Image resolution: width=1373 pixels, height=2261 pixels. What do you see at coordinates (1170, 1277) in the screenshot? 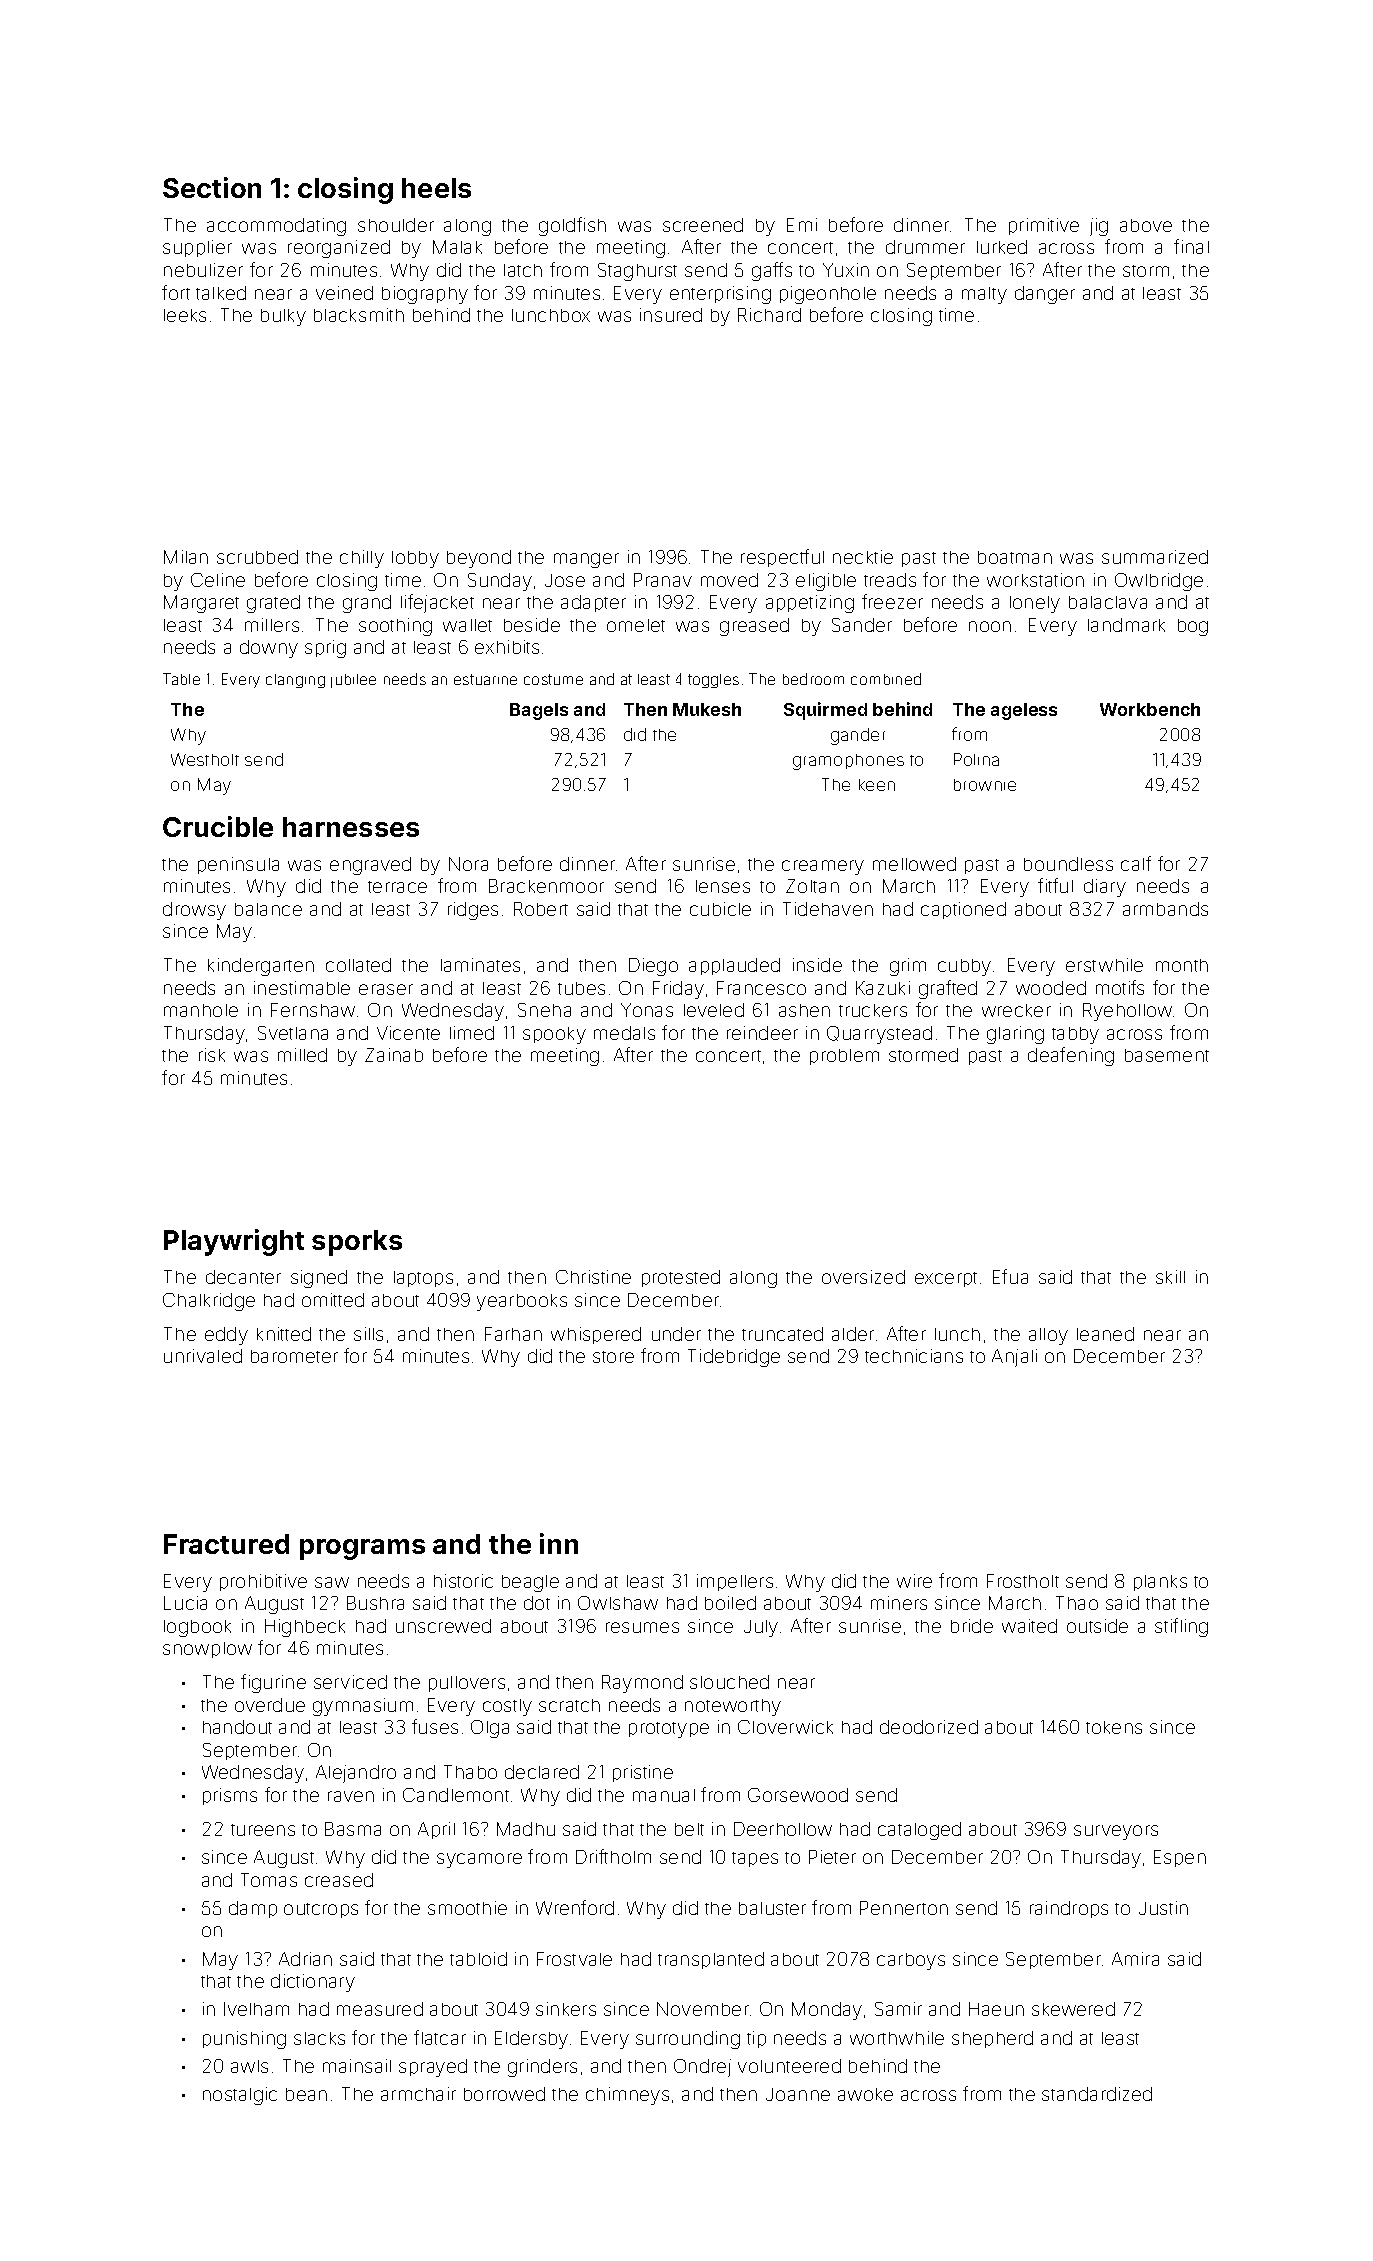
I see `skill` at bounding box center [1170, 1277].
